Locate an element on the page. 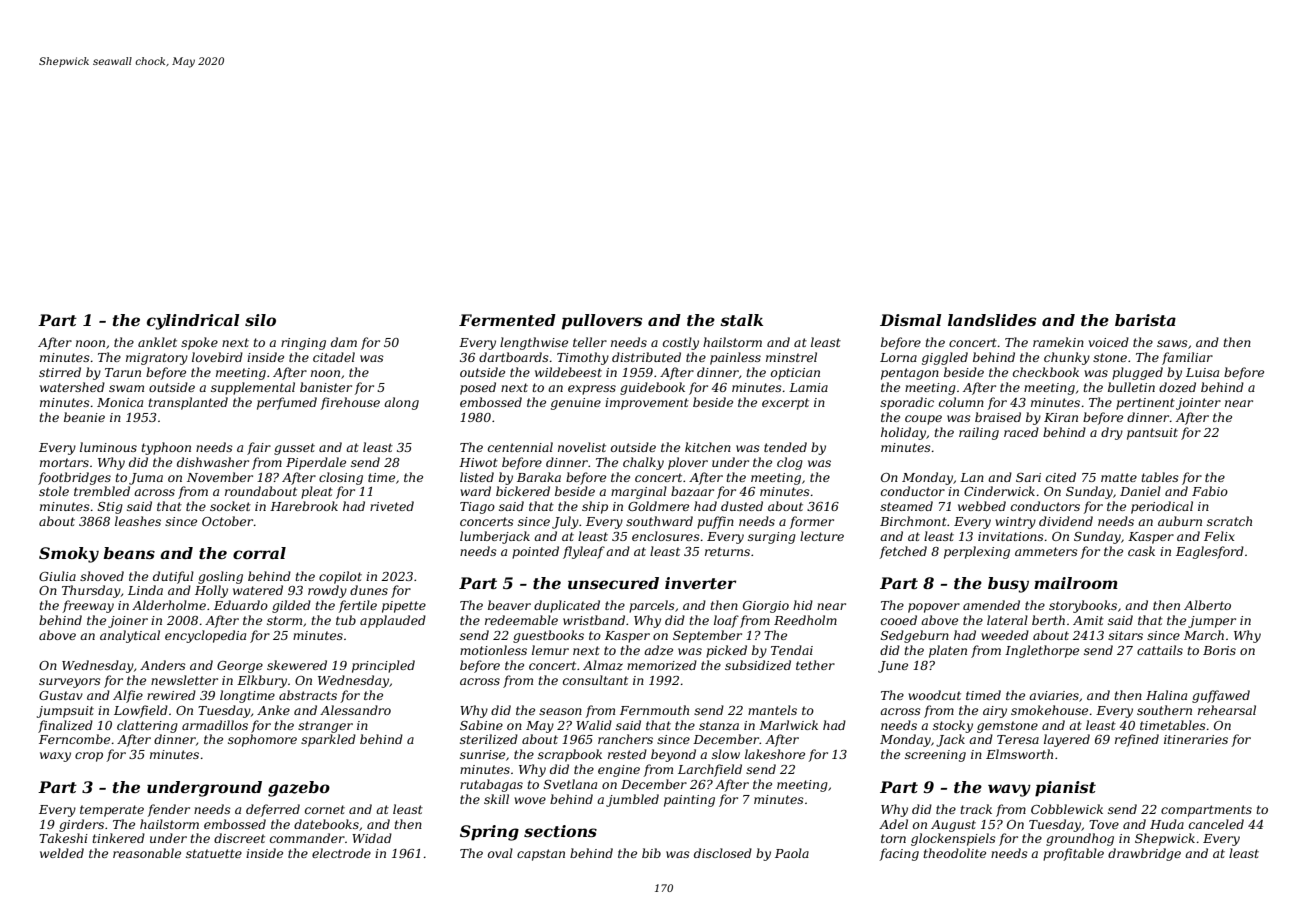  profitable is located at coordinates (1073, 854).
